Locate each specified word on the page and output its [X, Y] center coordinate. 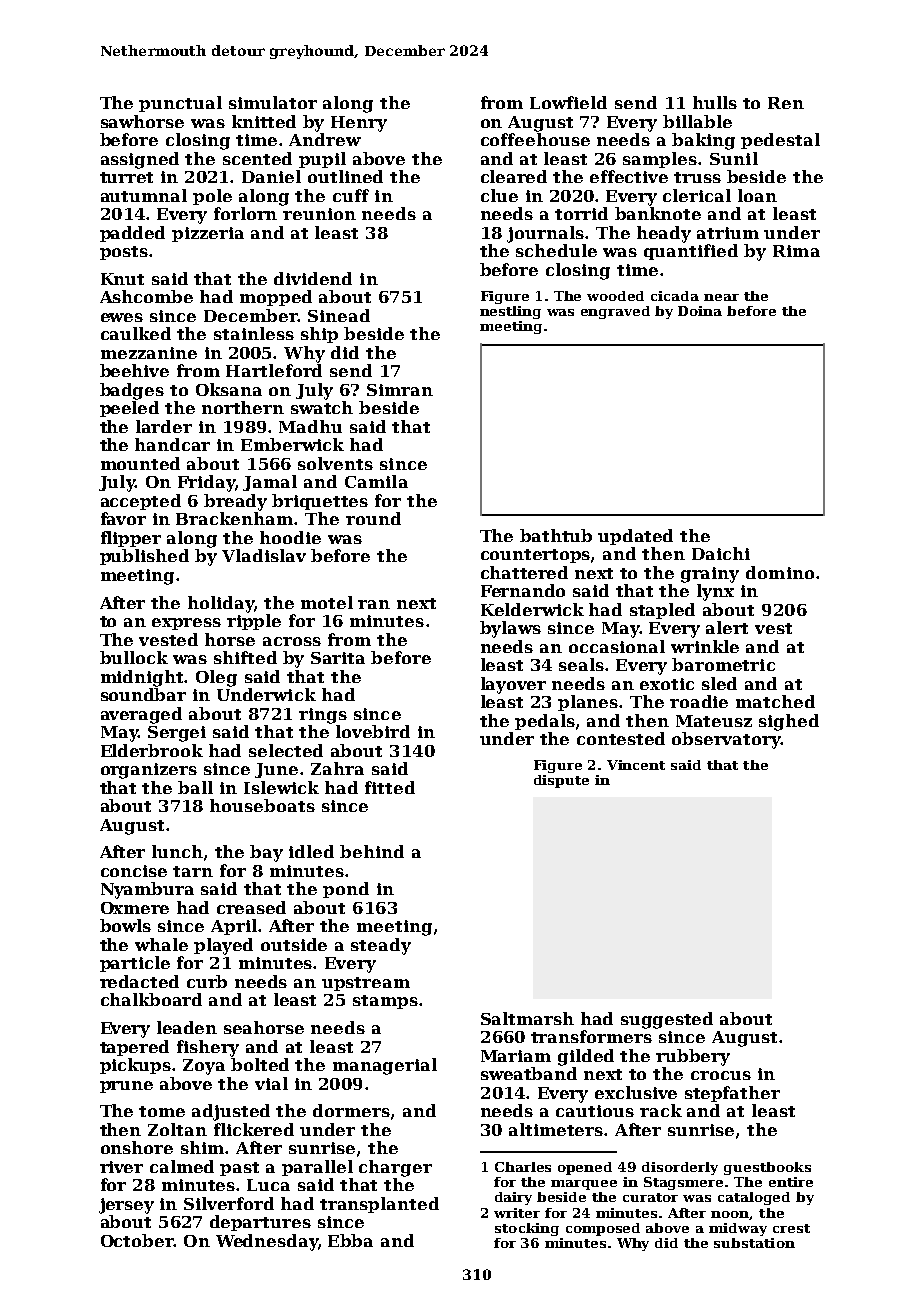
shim [202, 1147]
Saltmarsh [527, 1018]
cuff [351, 195]
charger [395, 1168]
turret [126, 177]
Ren [786, 103]
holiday [221, 604]
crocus [721, 1075]
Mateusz [714, 721]
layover [513, 685]
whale [161, 944]
